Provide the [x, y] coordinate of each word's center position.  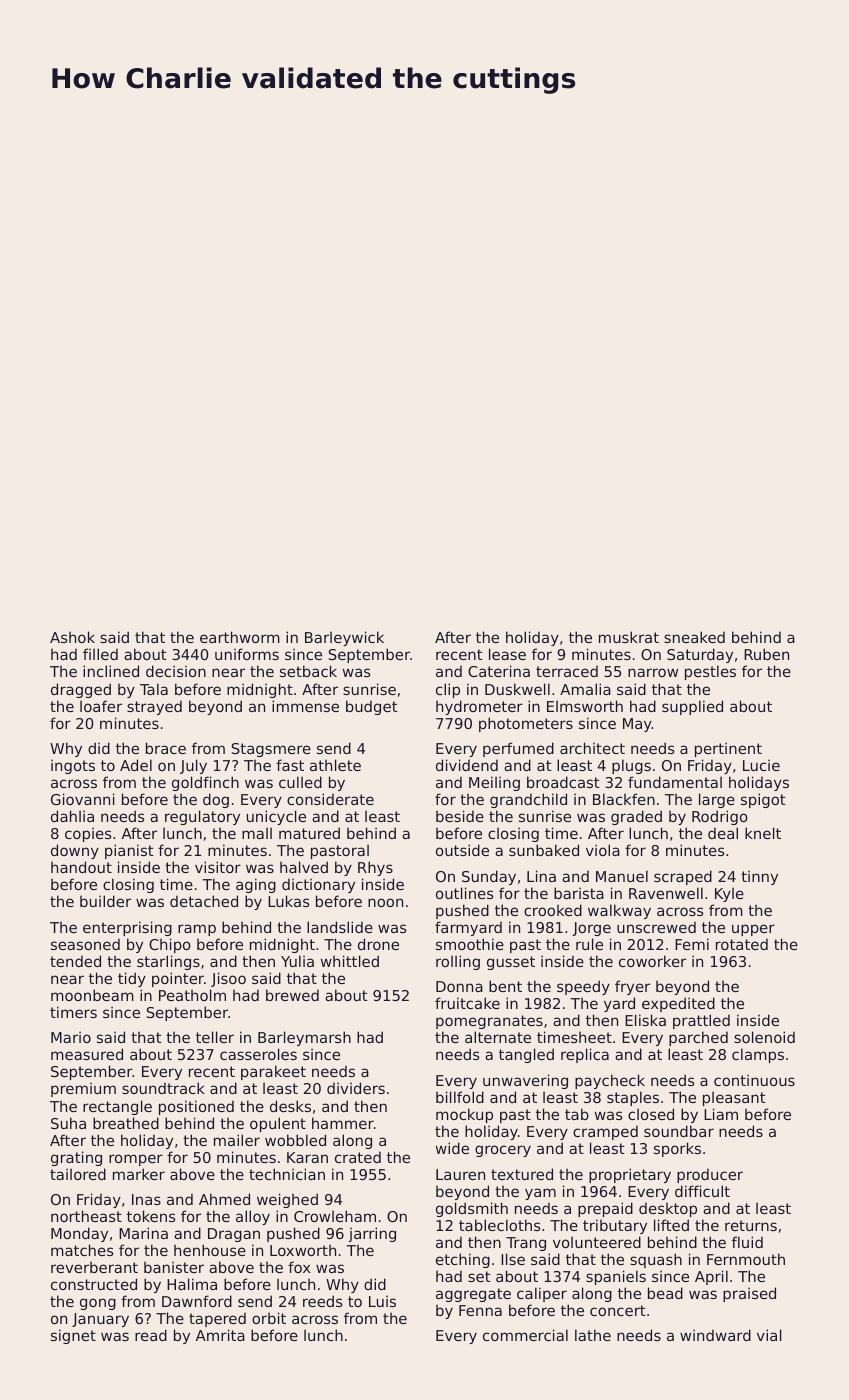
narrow [653, 672]
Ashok [72, 637]
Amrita [220, 1335]
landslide [340, 927]
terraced [567, 671]
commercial [525, 1335]
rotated [742, 944]
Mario [71, 1037]
